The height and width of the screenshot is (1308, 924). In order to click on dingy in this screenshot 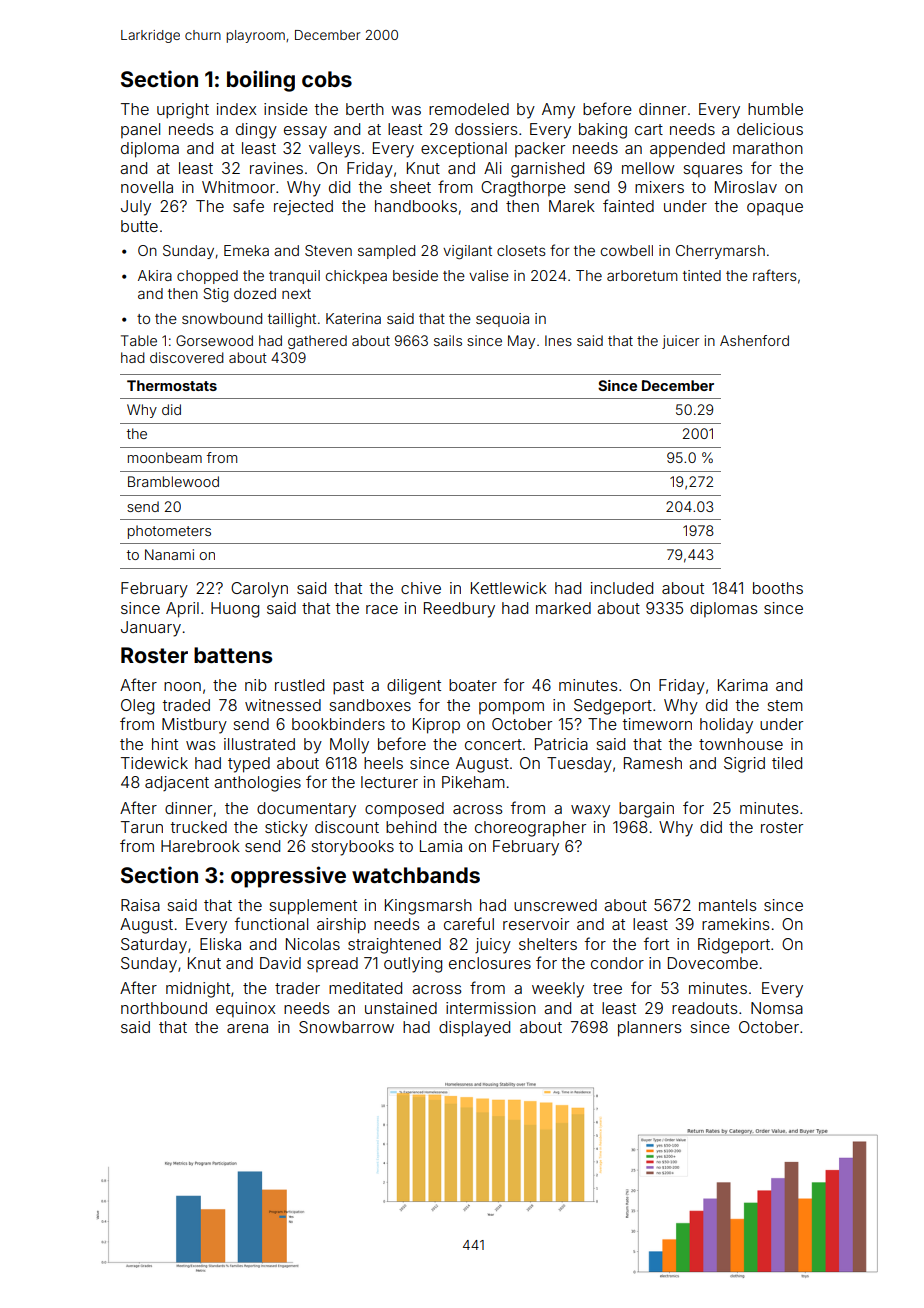, I will do `click(256, 131)`.
